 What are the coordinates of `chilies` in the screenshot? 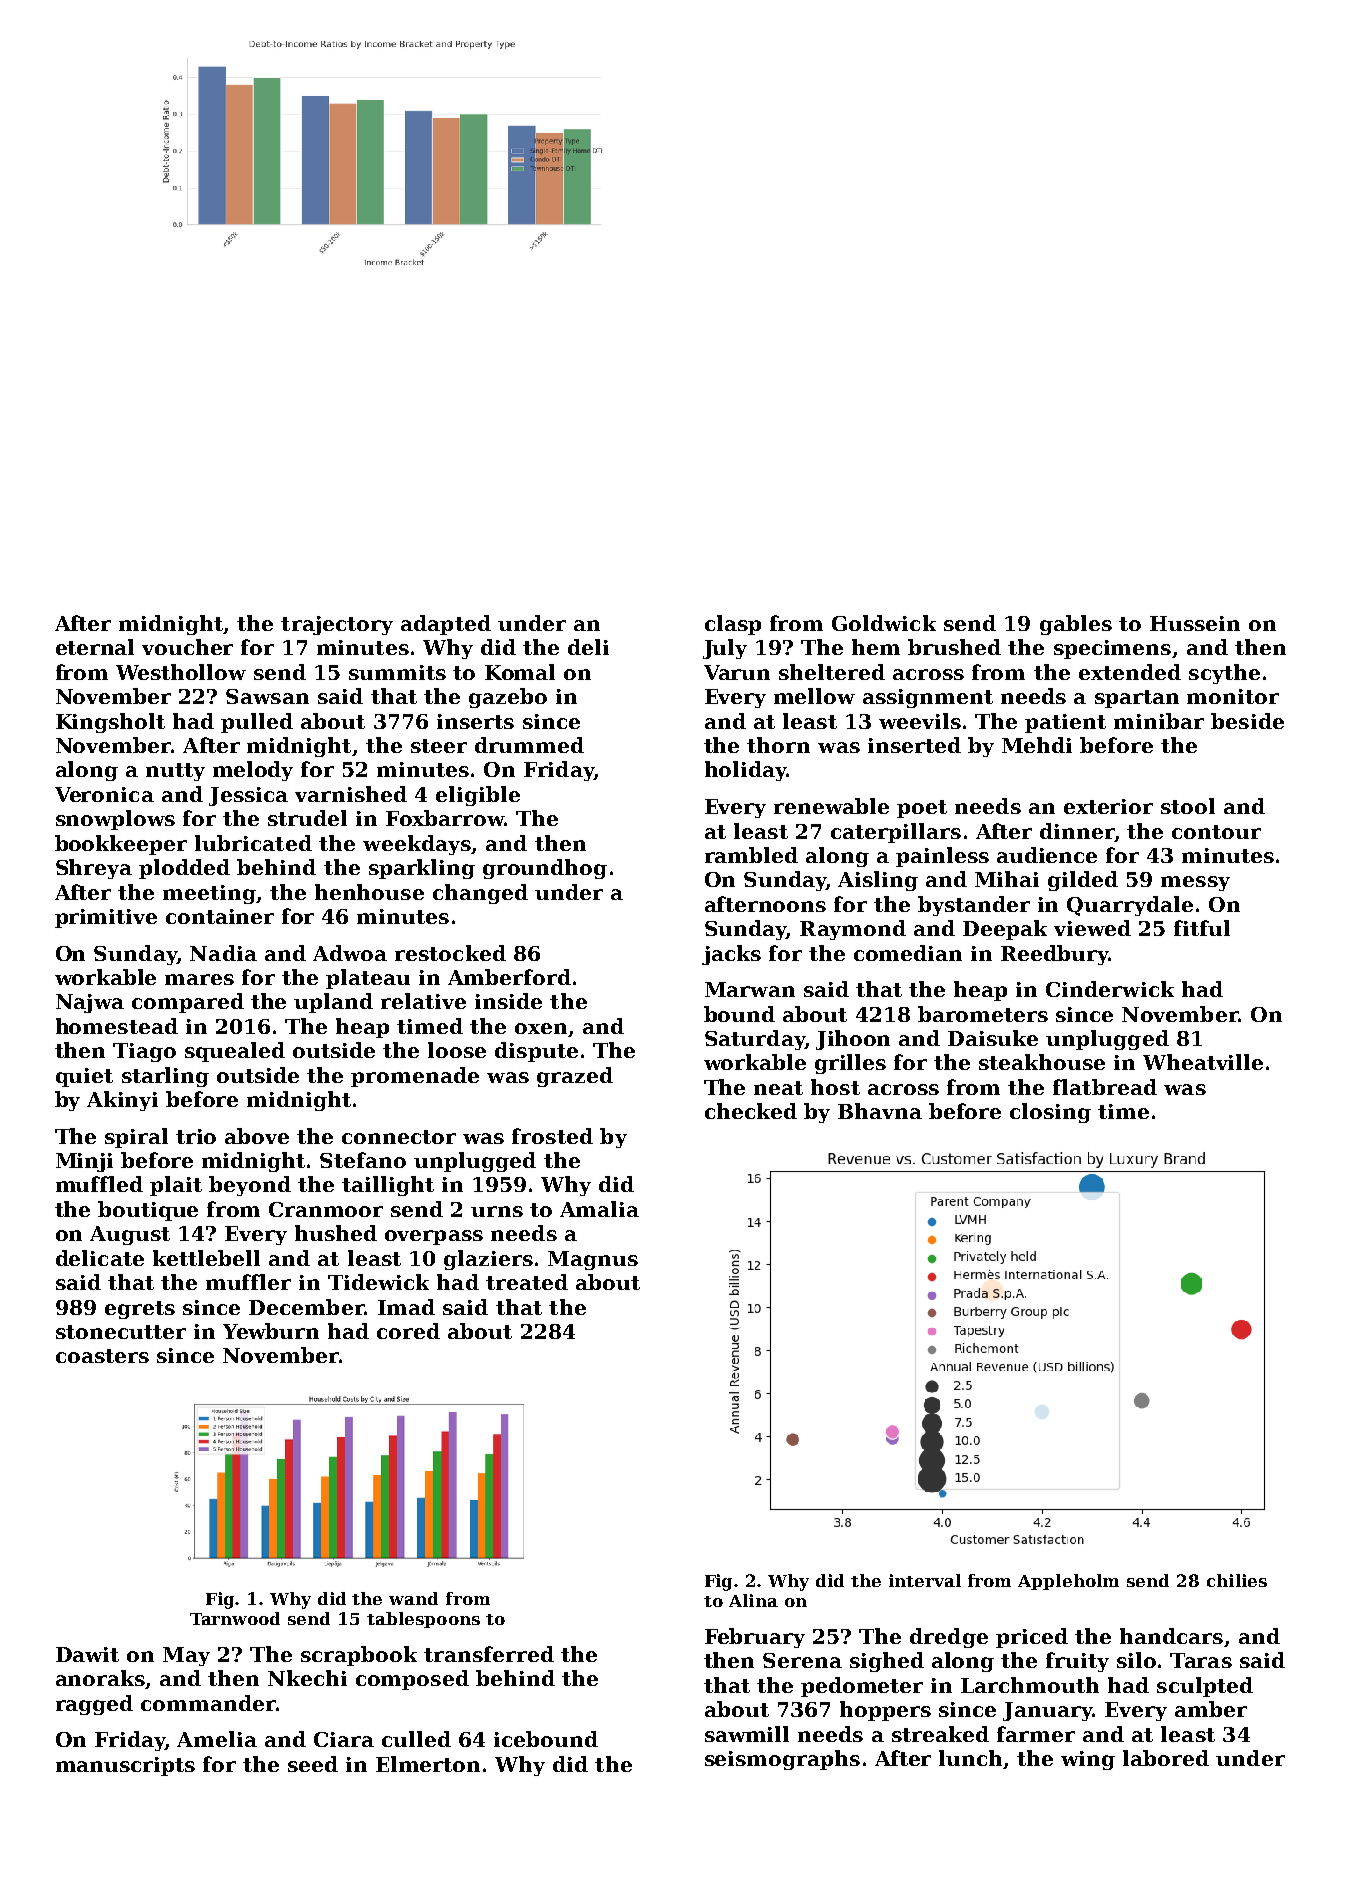 It's located at (1237, 1580).
